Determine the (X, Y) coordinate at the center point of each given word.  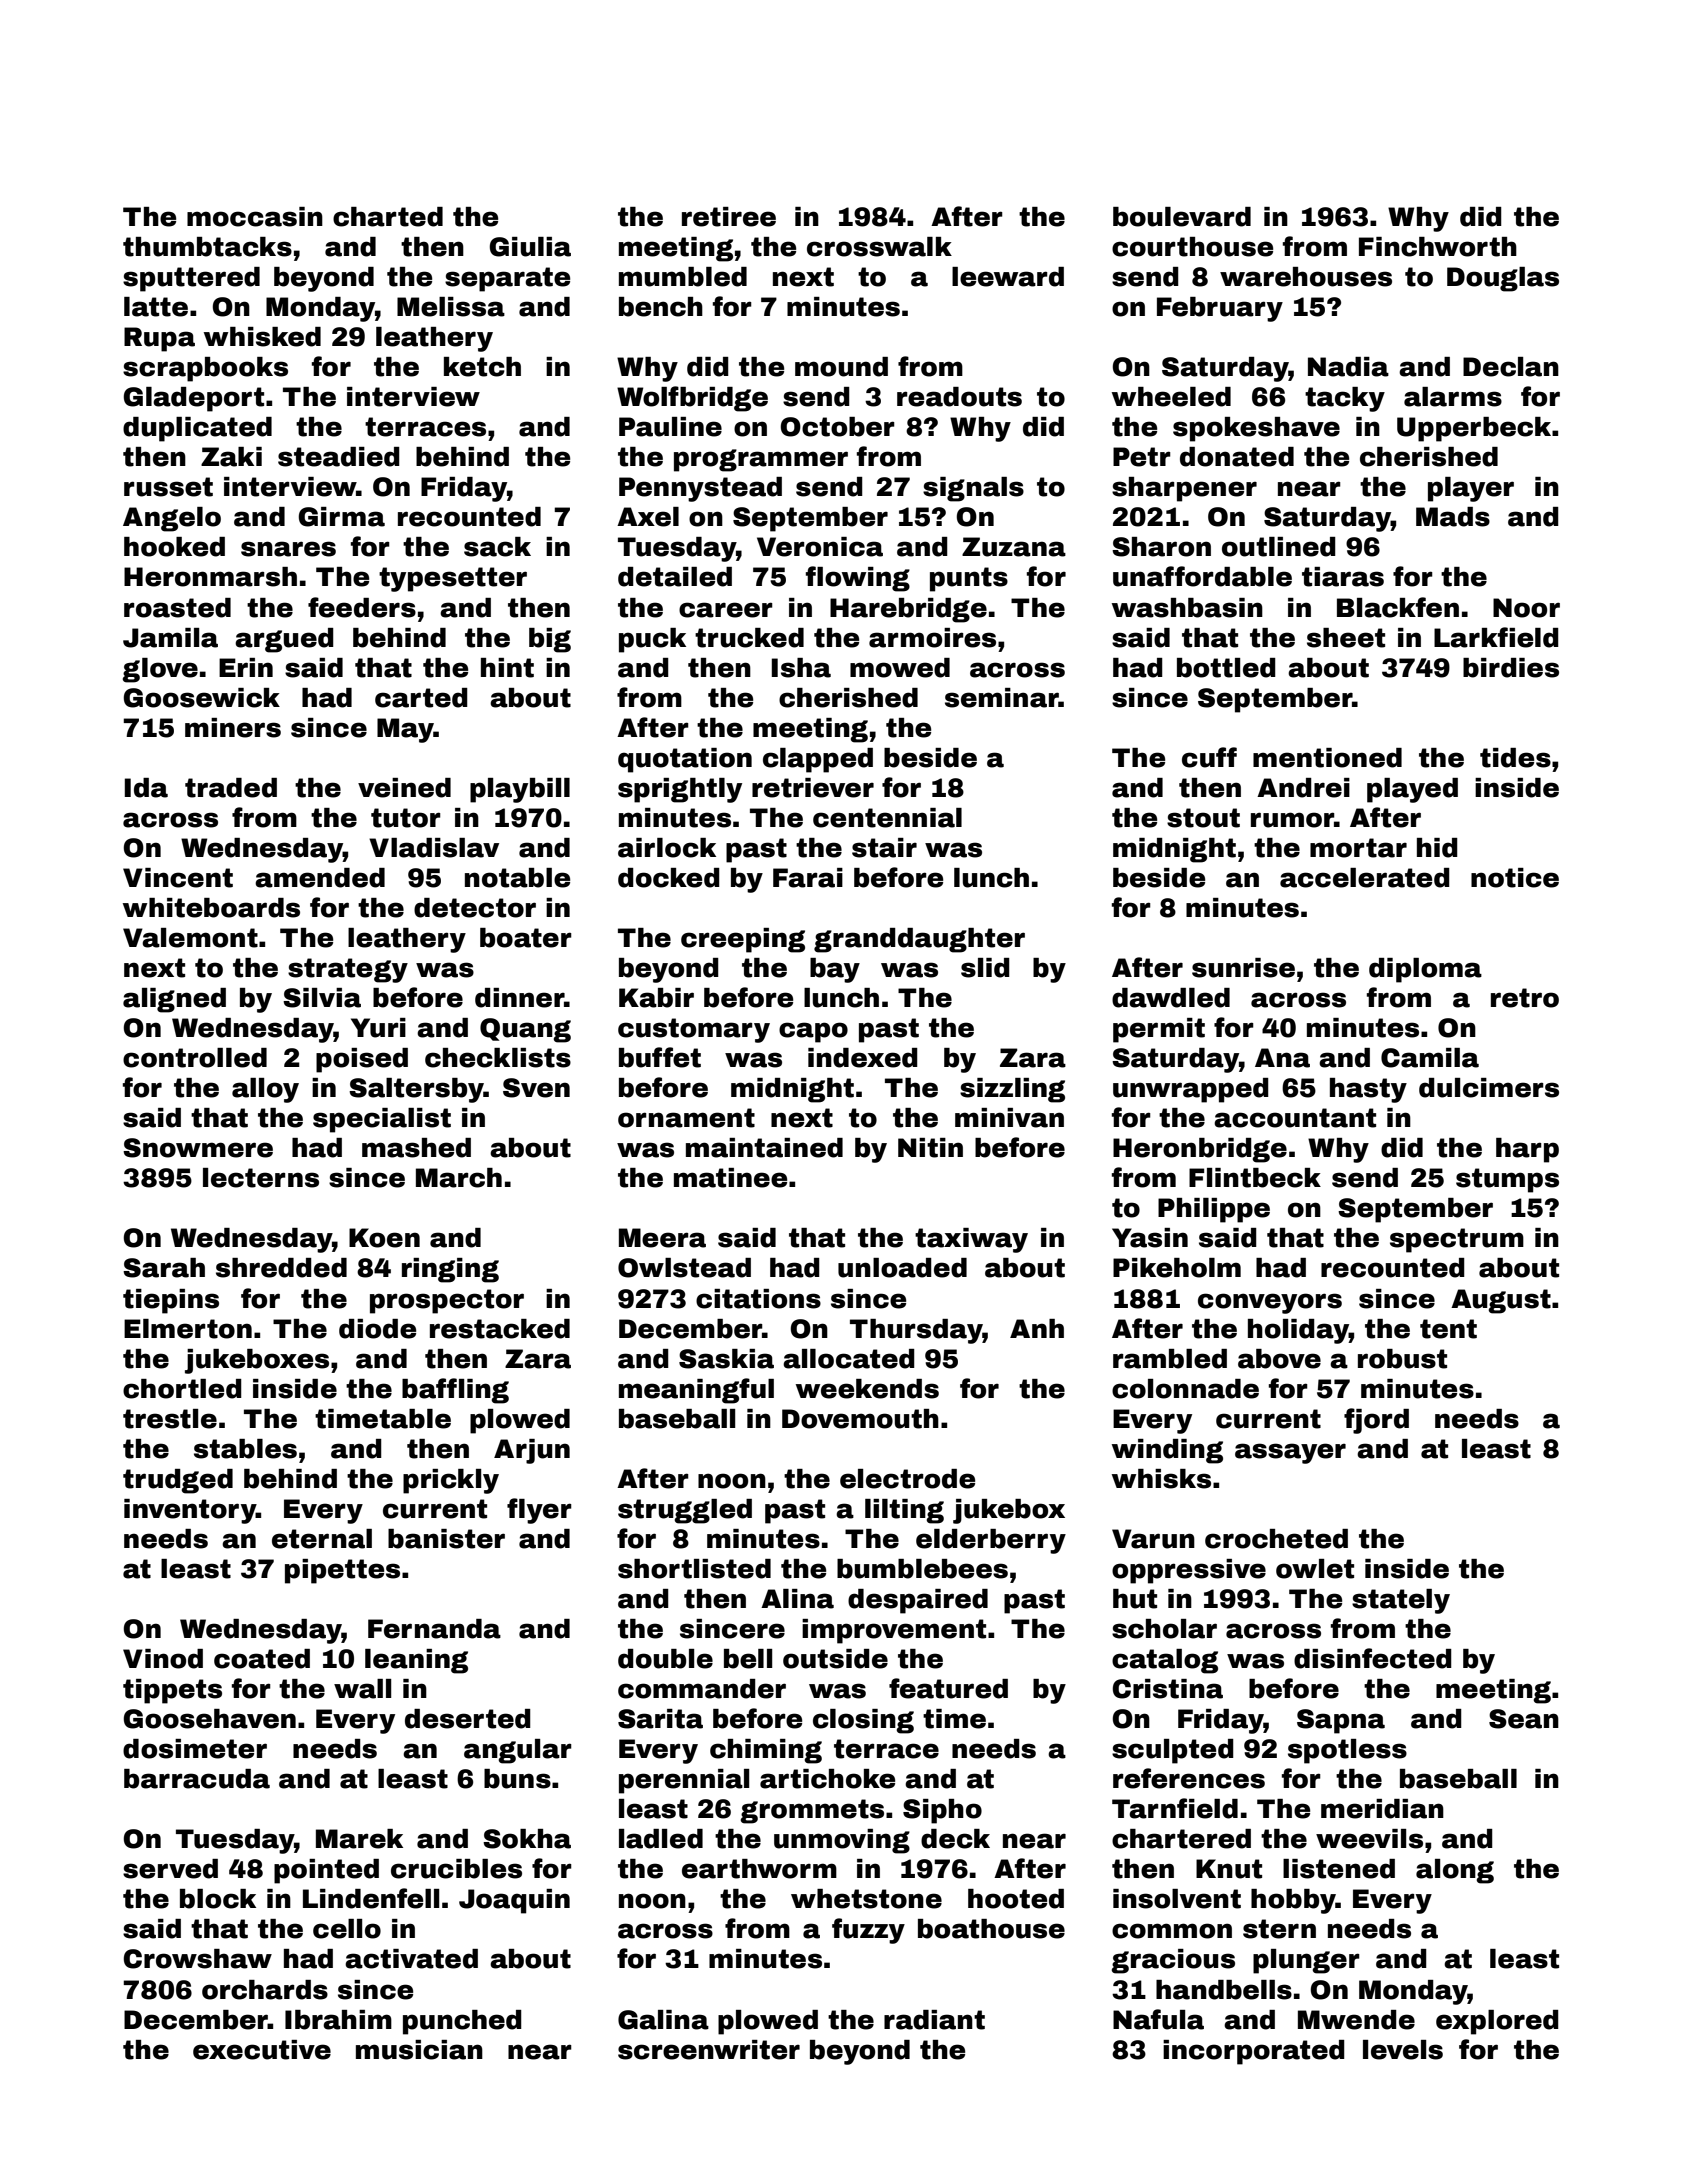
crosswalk (879, 247)
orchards (265, 1990)
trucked (749, 638)
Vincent (178, 878)
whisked (262, 337)
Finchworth (1438, 247)
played (1412, 790)
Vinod (163, 1659)
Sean (1524, 1719)
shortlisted (694, 1569)
